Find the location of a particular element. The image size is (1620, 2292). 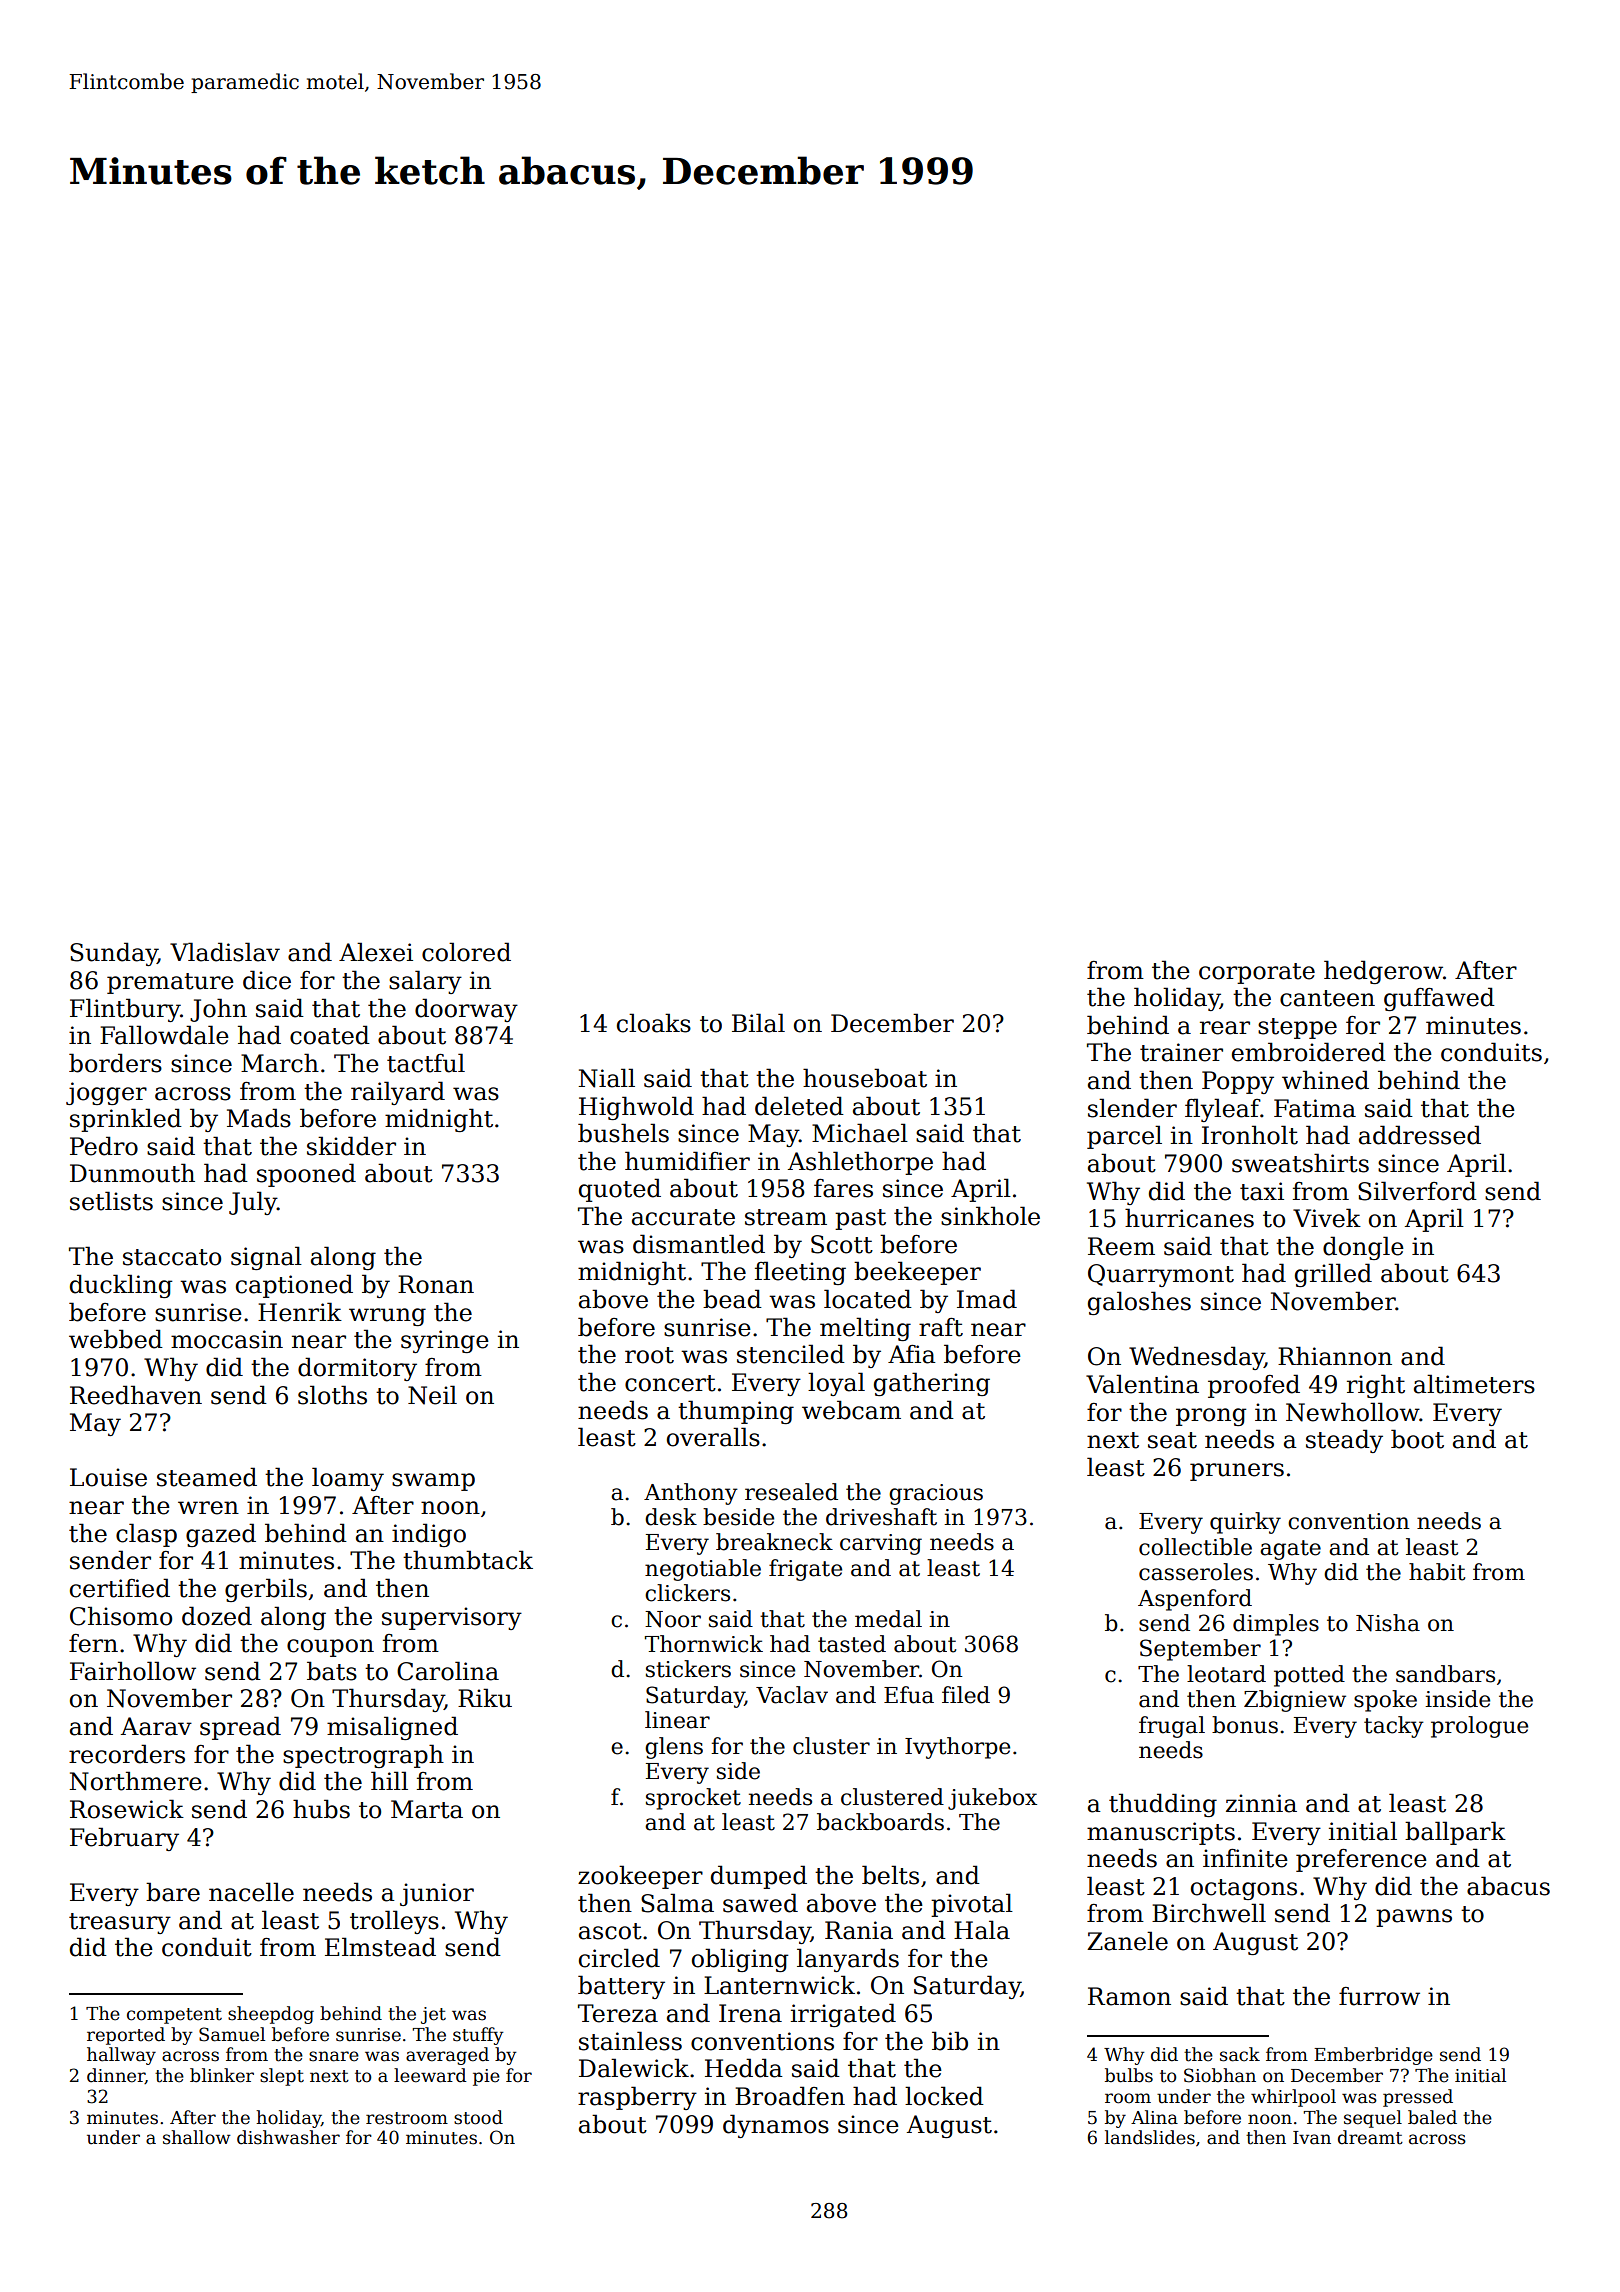

stickers is located at coordinates (688, 1669).
